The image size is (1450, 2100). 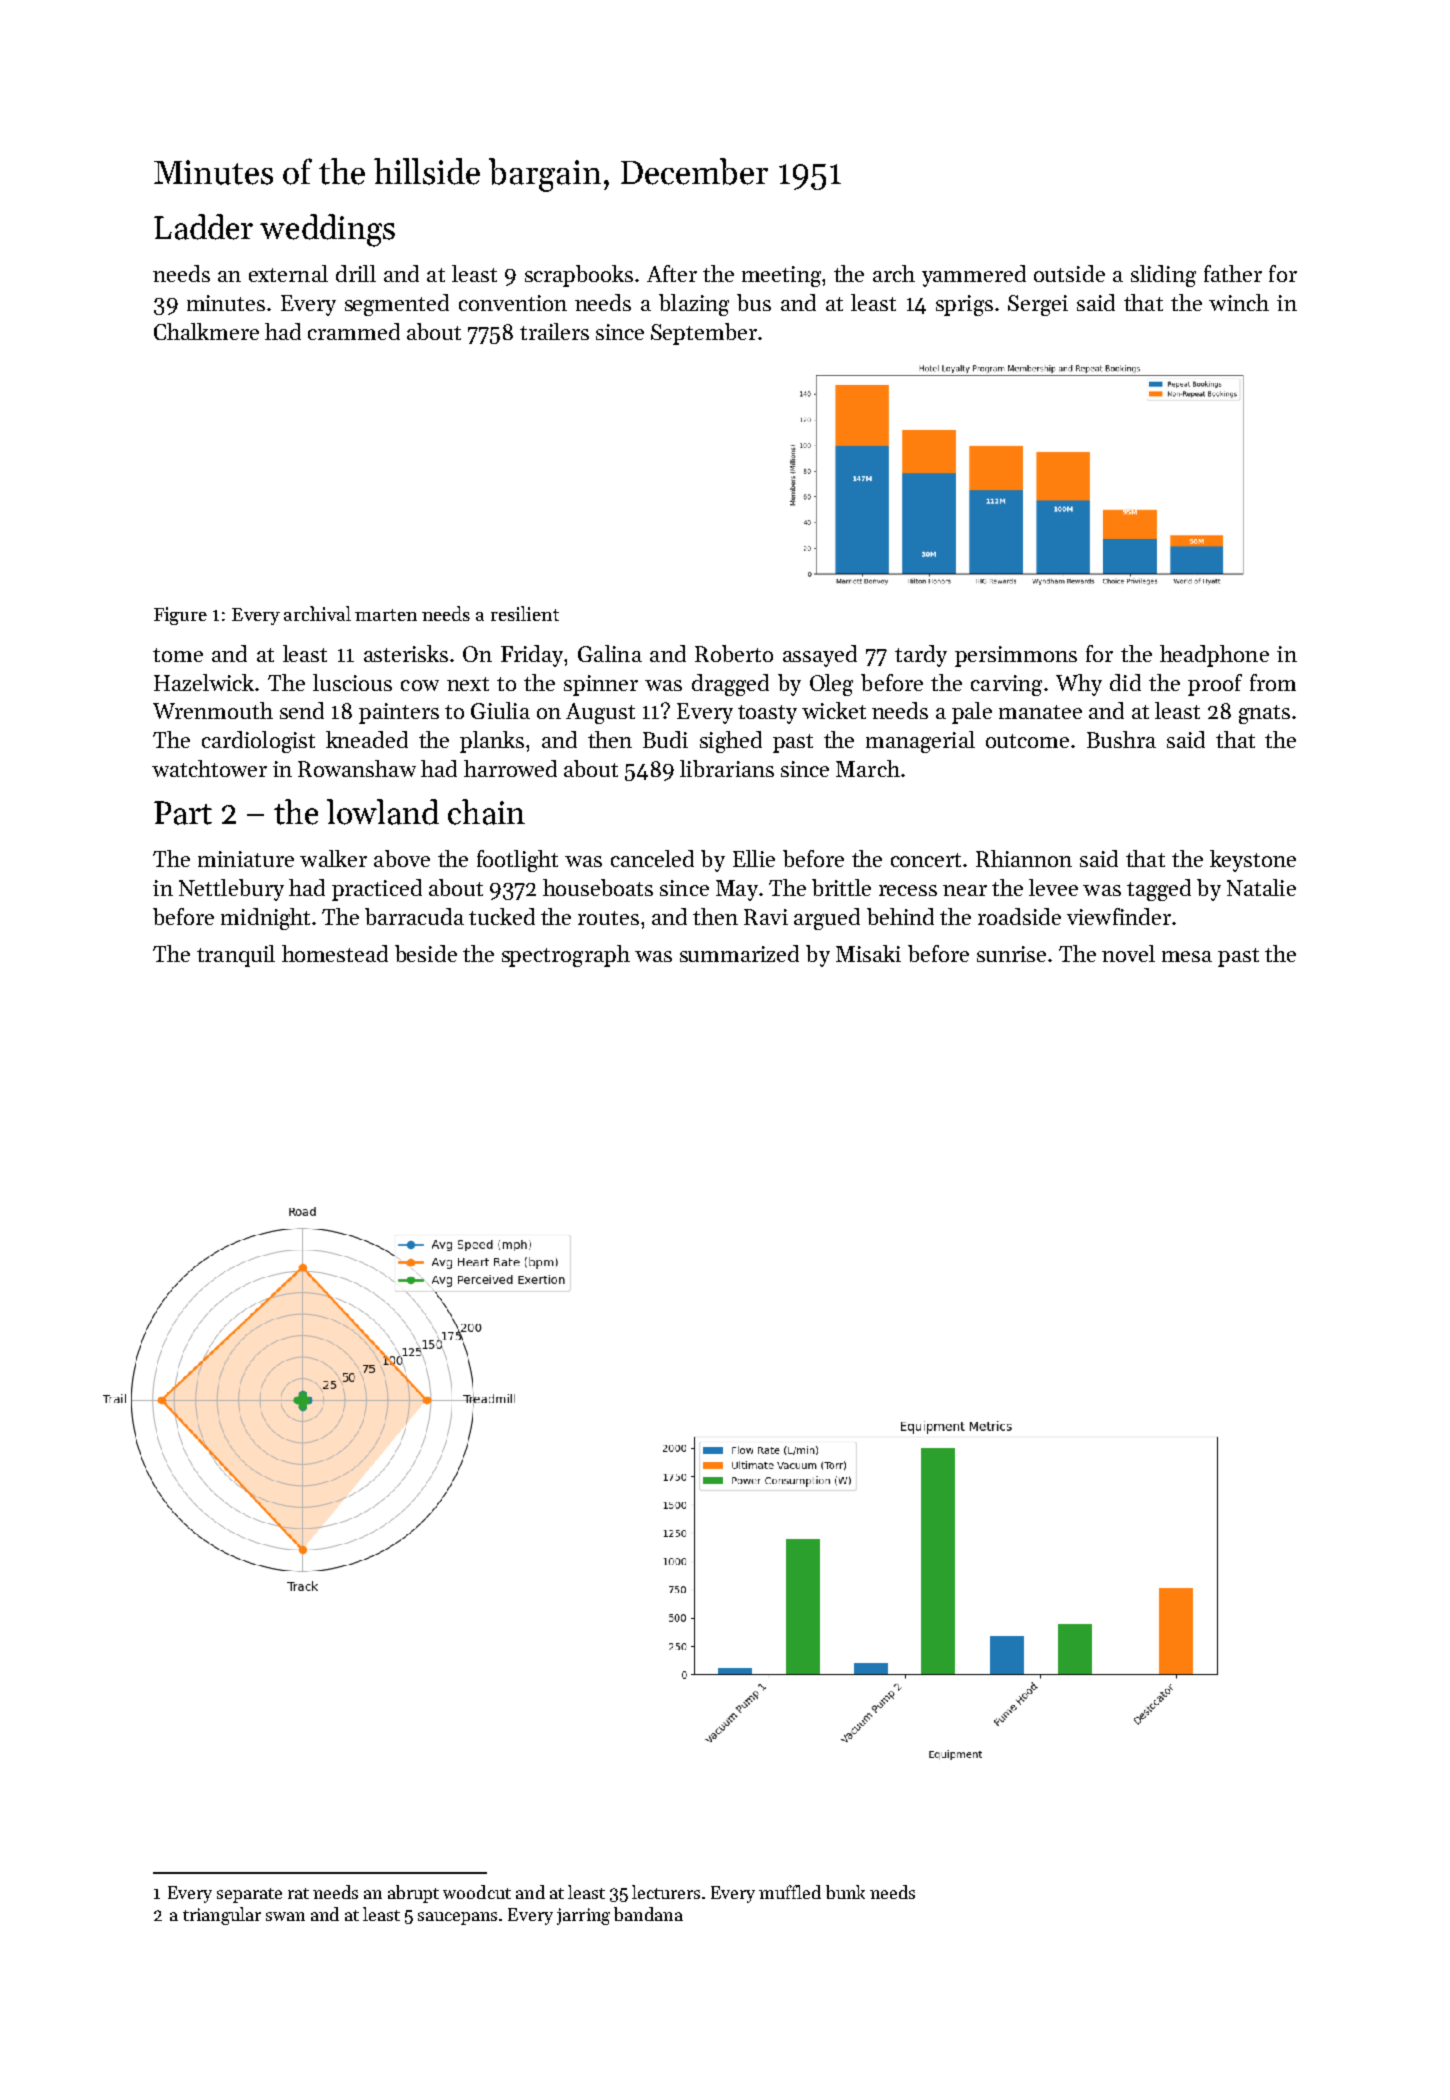 What do you see at coordinates (206, 331) in the image?
I see `Chalkmere` at bounding box center [206, 331].
